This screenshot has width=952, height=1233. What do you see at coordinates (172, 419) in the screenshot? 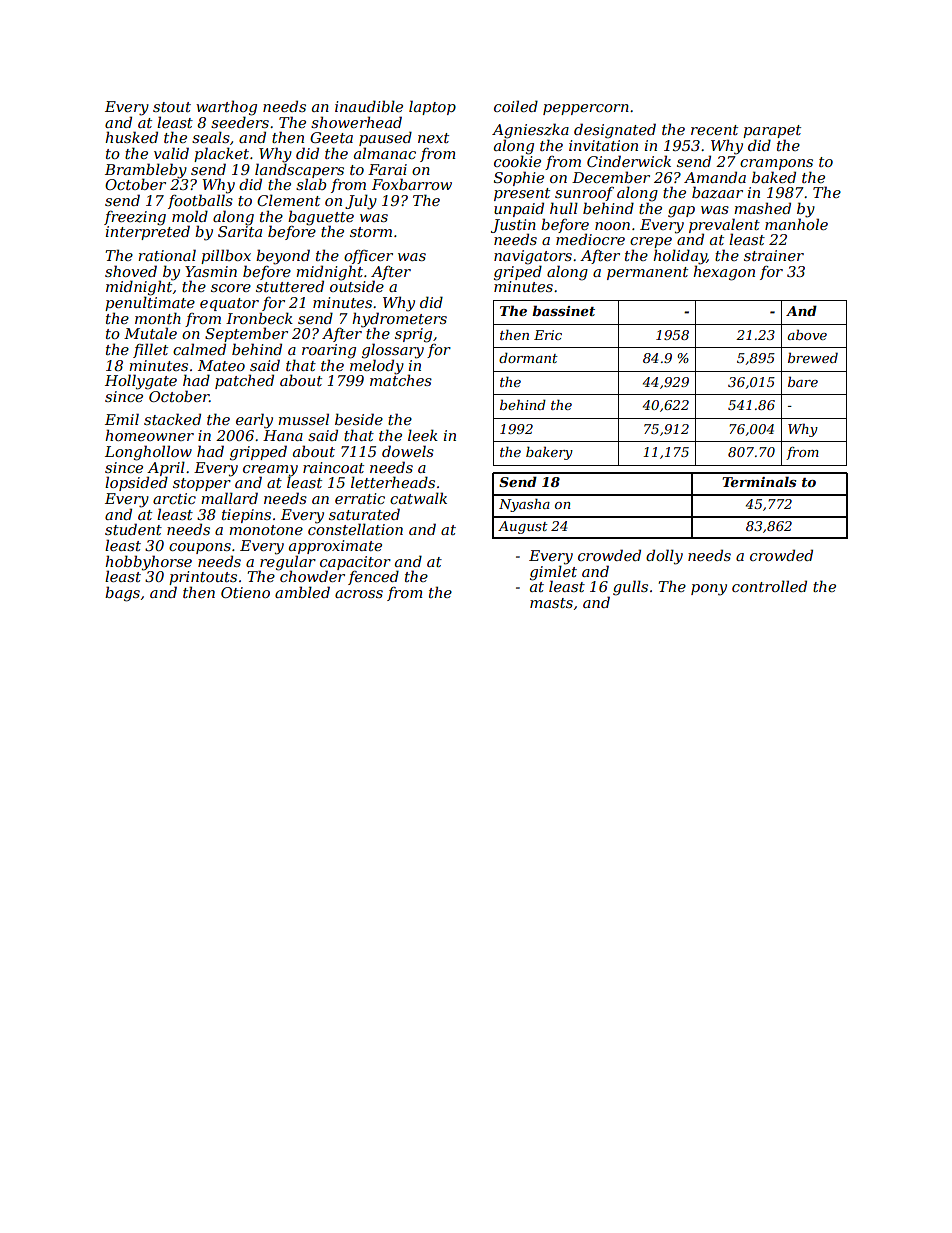
I see `stacked` at bounding box center [172, 419].
